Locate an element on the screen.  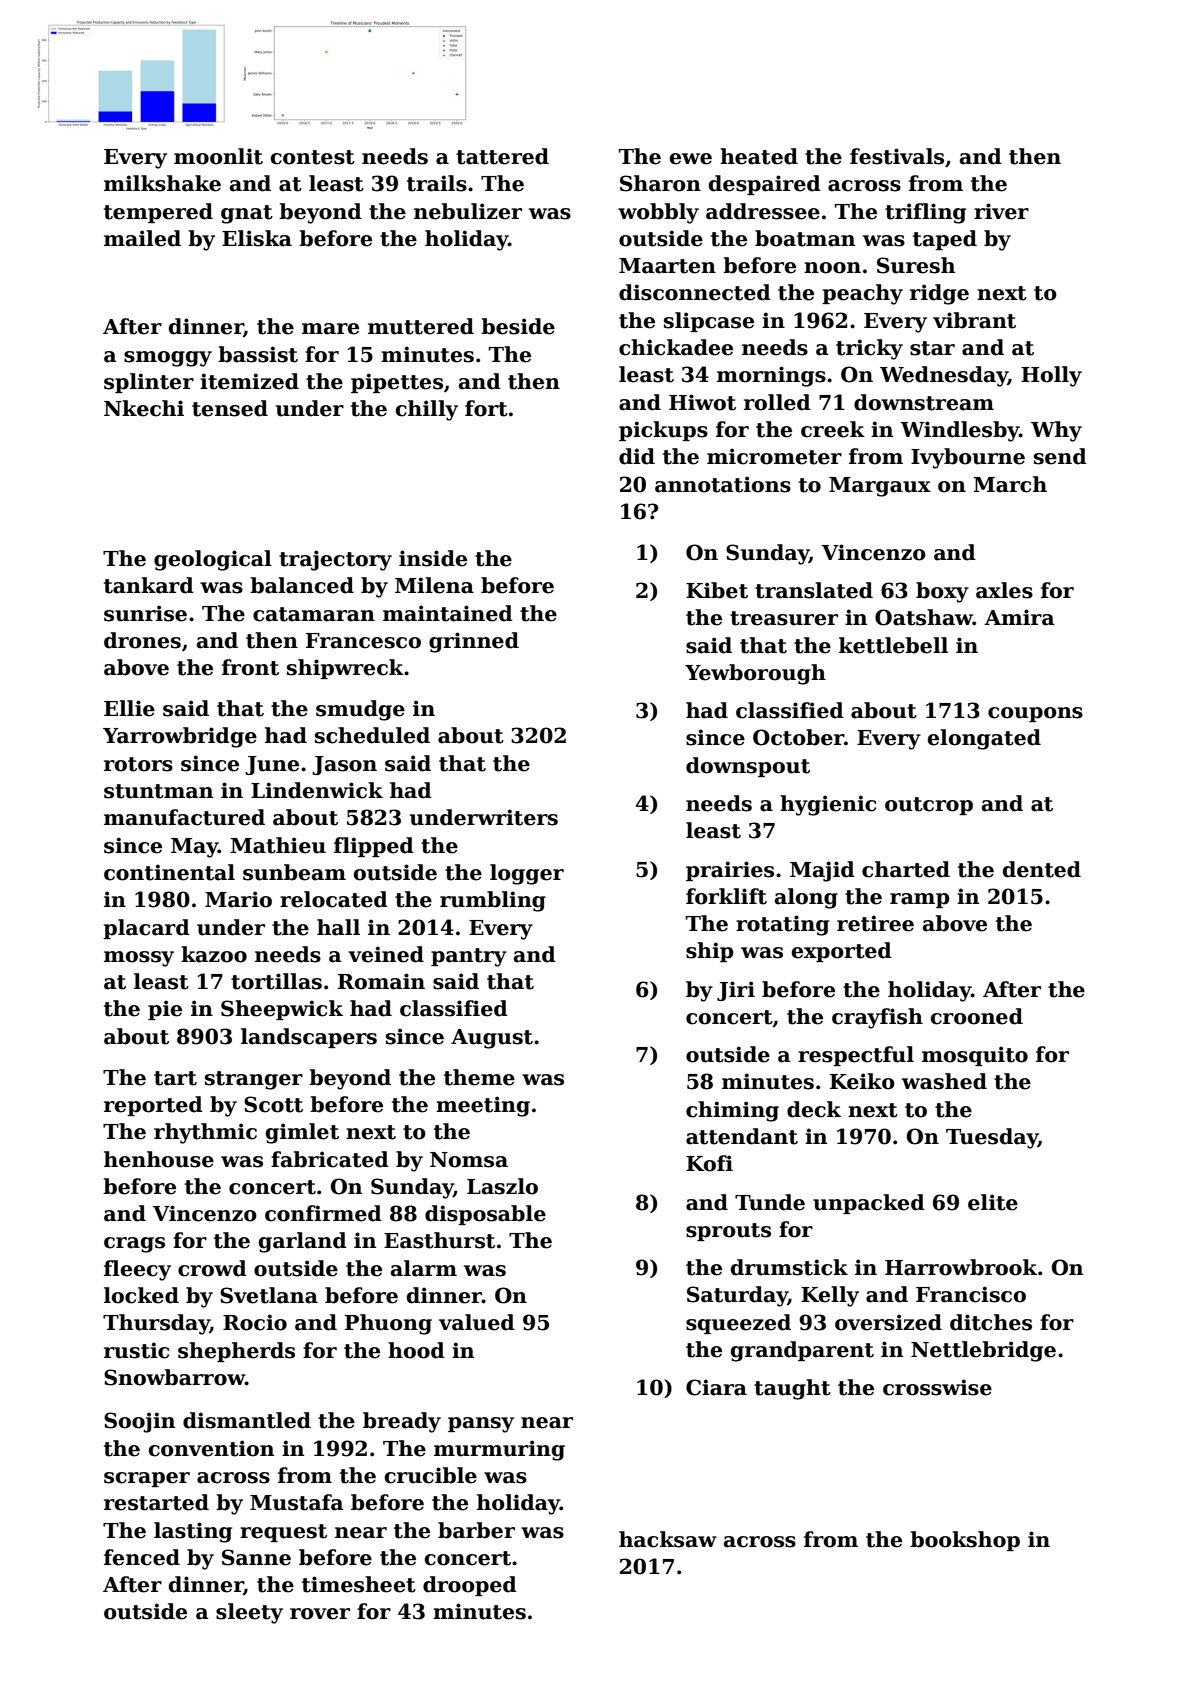
downspout is located at coordinates (748, 767).
